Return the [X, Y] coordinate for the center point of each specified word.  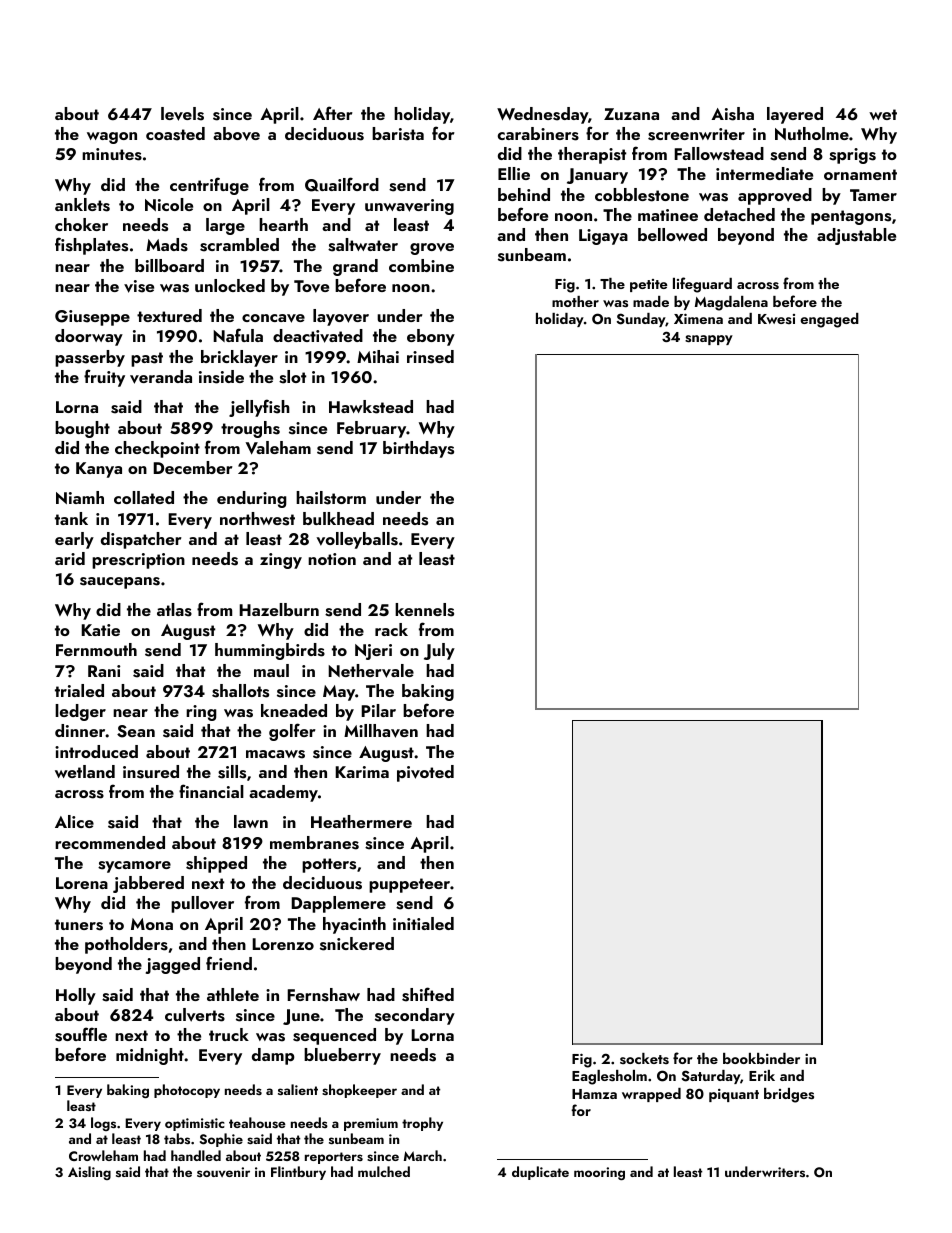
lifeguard [702, 285]
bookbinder [761, 1058]
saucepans [120, 583]
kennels [424, 610]
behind [524, 194]
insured [151, 772]
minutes [112, 154]
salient [298, 1089]
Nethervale [371, 671]
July [439, 651]
